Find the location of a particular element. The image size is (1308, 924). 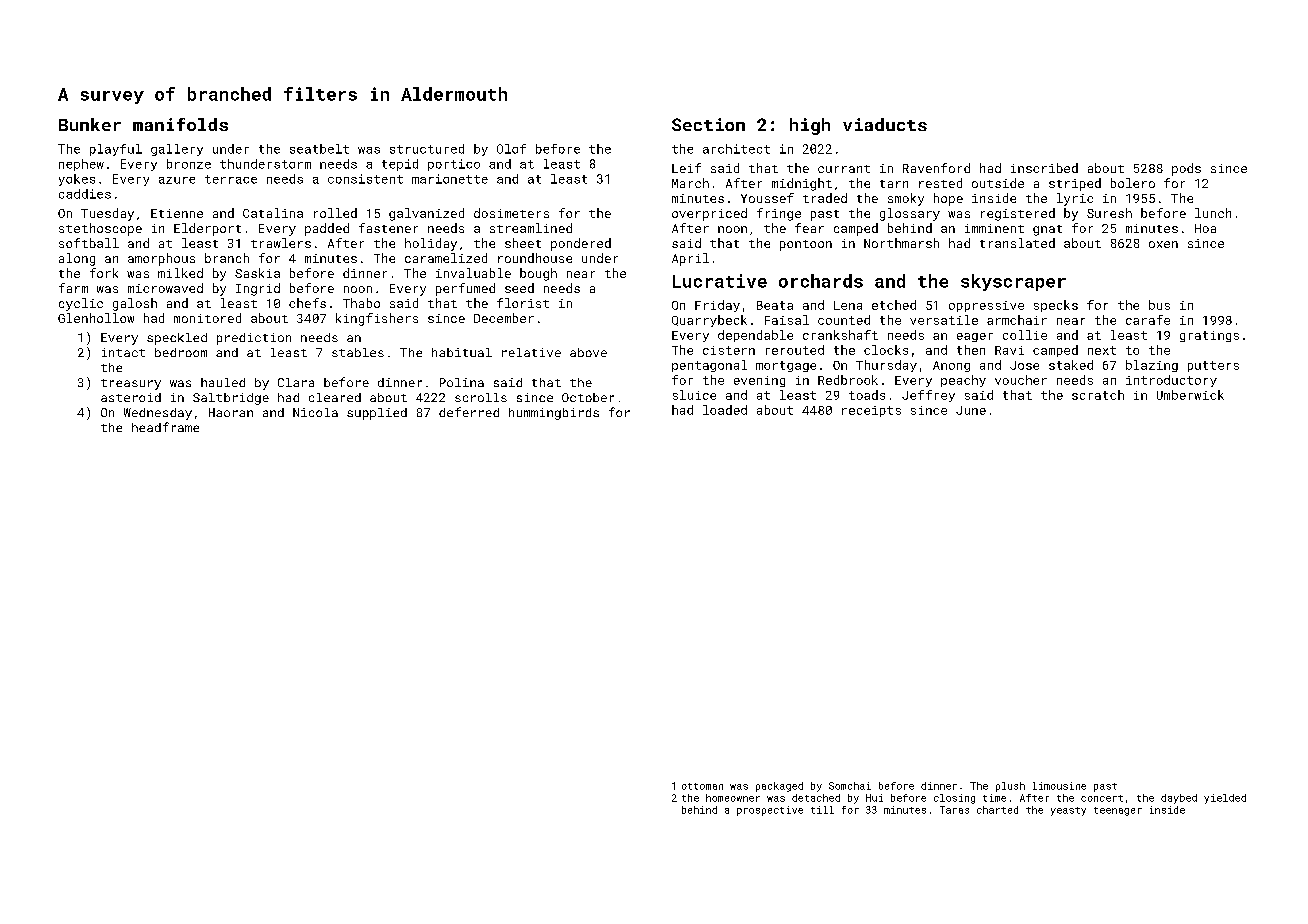

Section is located at coordinates (708, 124).
